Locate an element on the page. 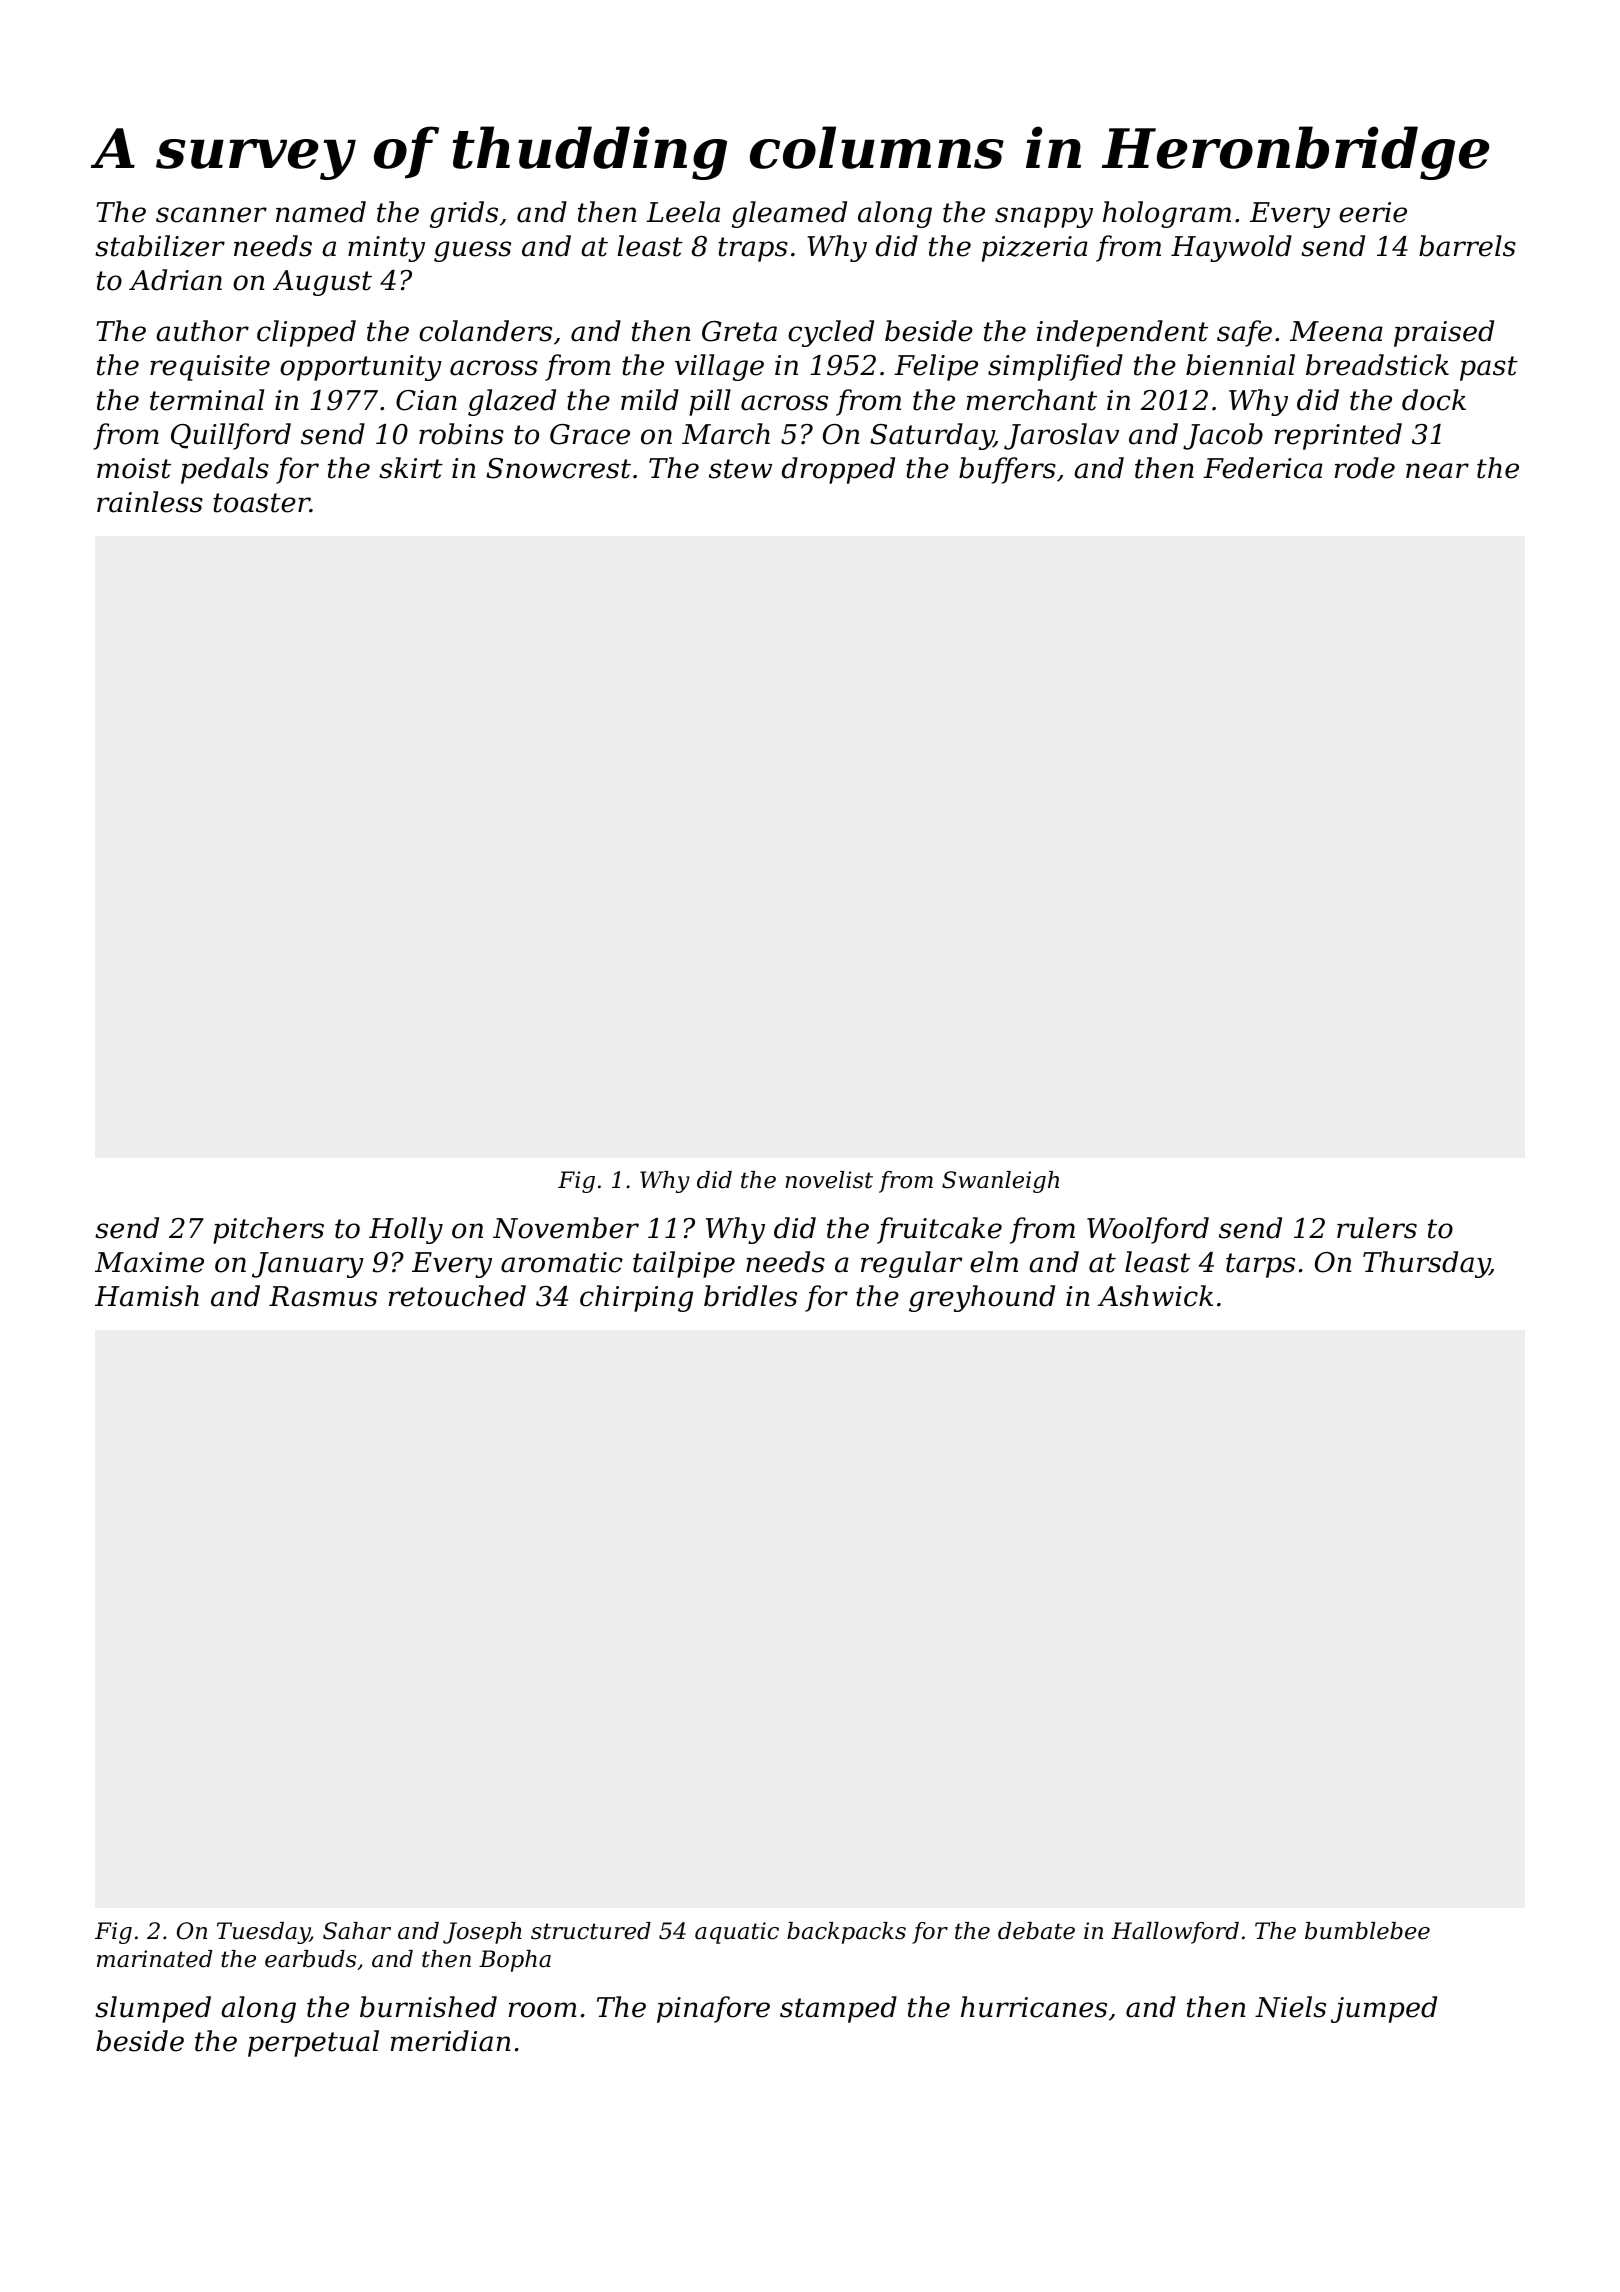  scanner is located at coordinates (211, 215).
